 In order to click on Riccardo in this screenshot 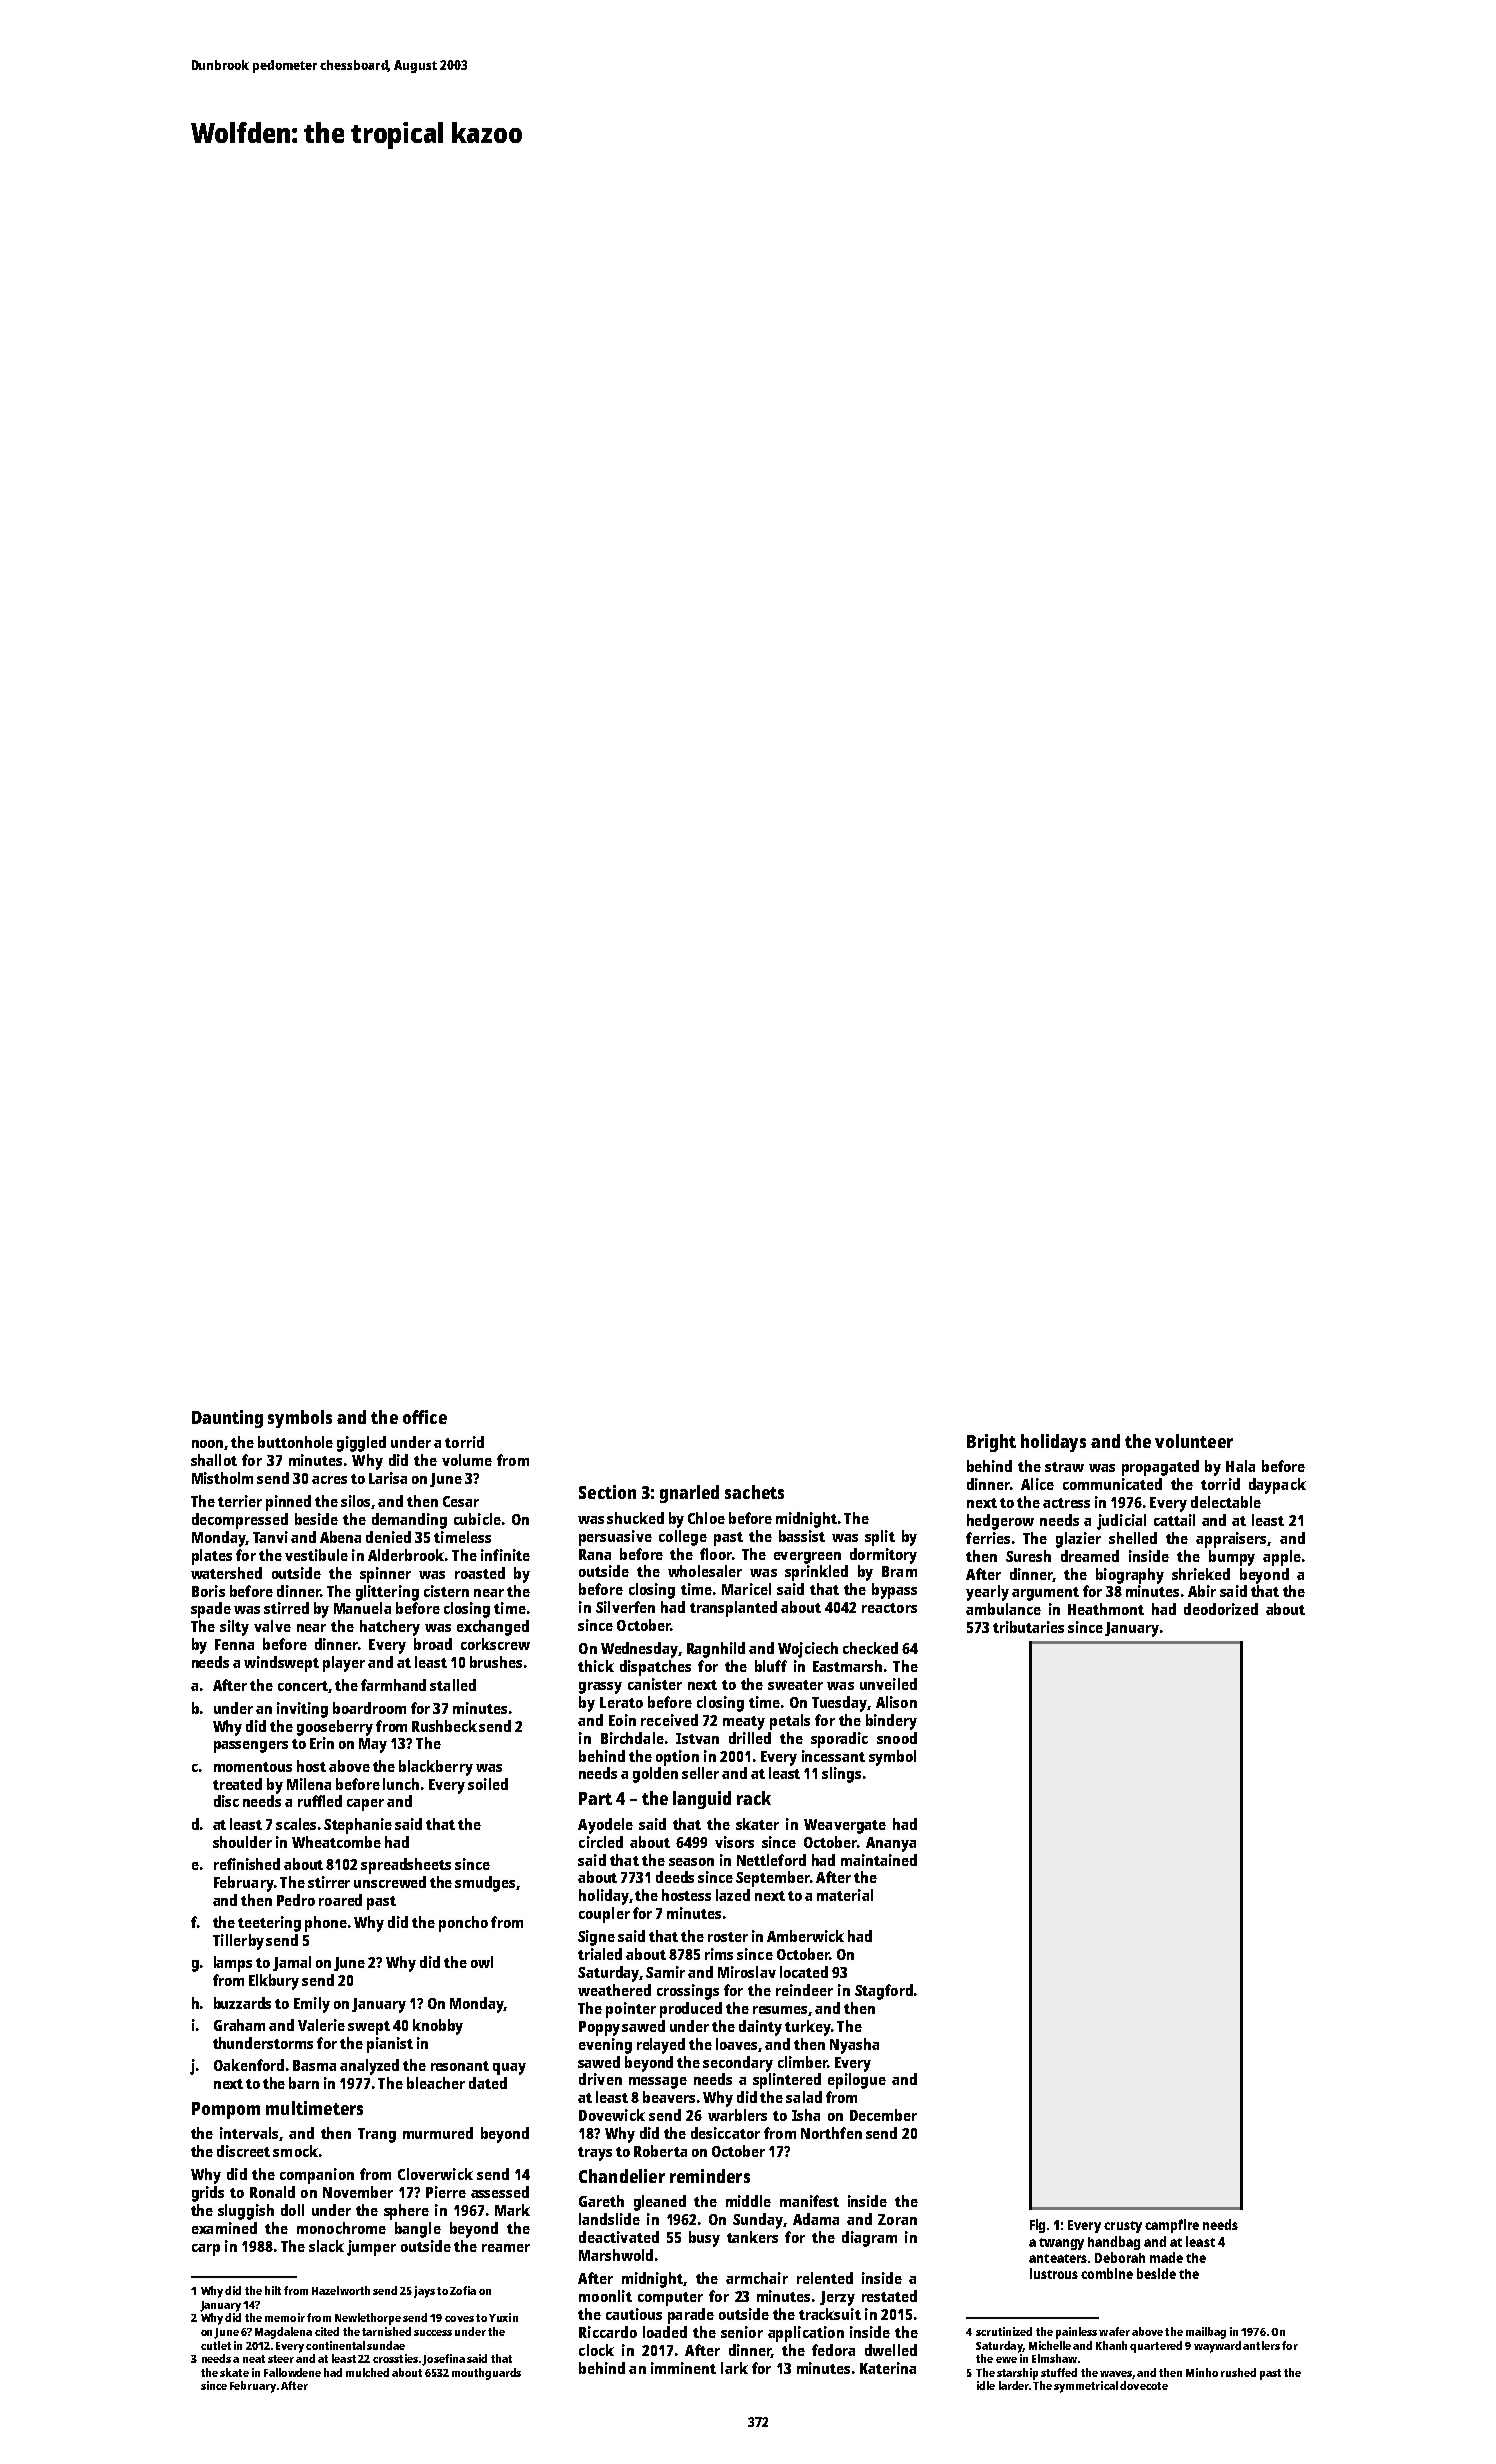, I will do `click(608, 2332)`.
